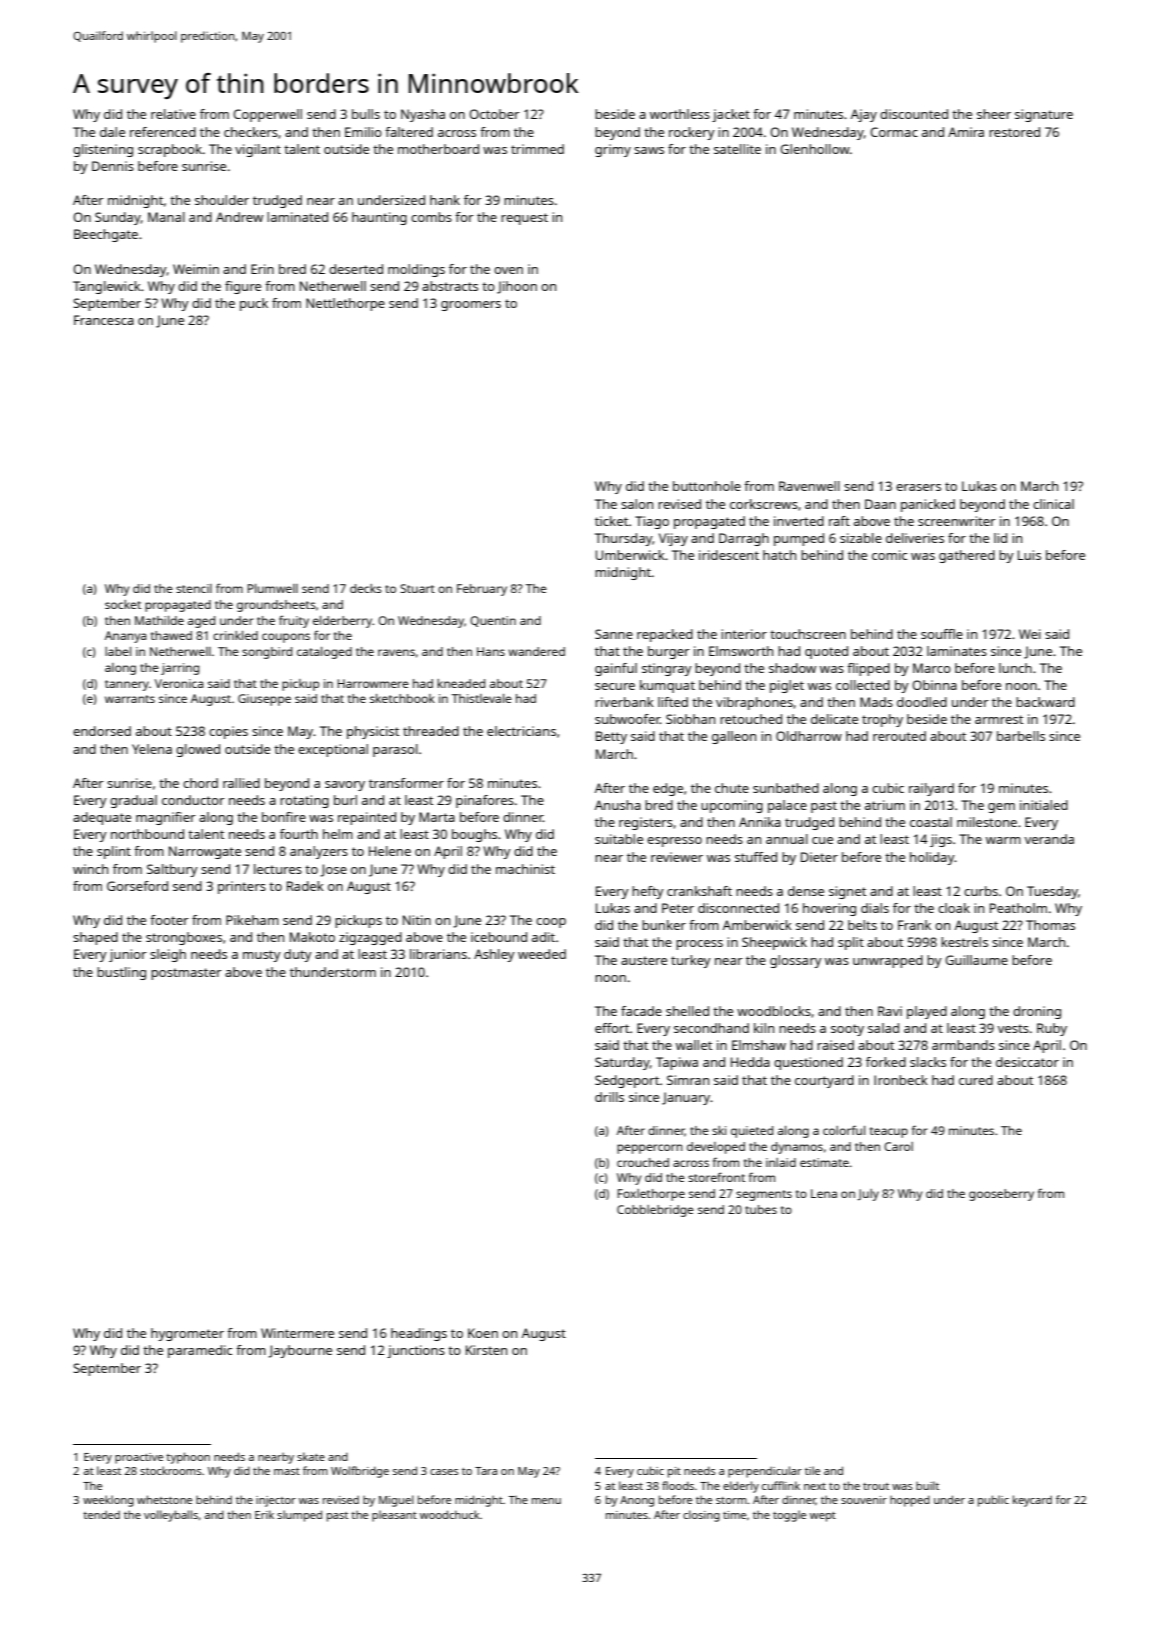  I want to click on October, so click(494, 114).
